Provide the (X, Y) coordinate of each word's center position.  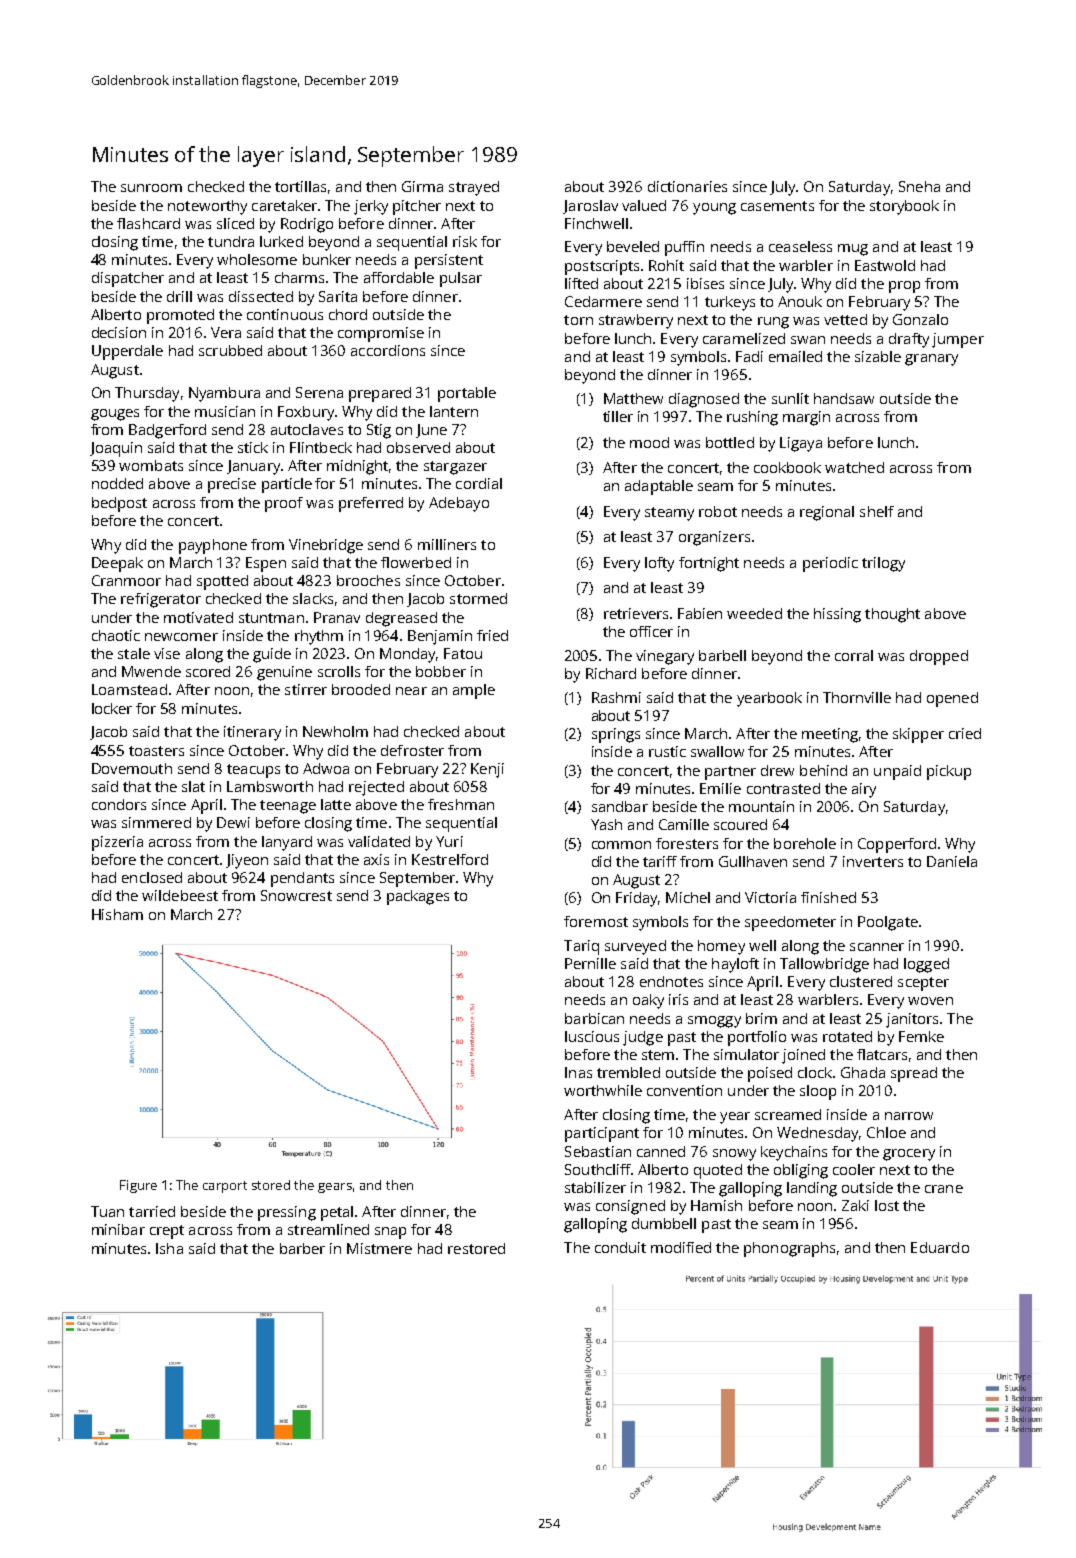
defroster (412, 750)
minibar (118, 1229)
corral (854, 655)
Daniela (952, 861)
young (714, 209)
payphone (213, 546)
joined (803, 1056)
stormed (478, 598)
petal (337, 1213)
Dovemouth (132, 768)
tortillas (300, 186)
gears (335, 1188)
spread (914, 1074)
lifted (581, 283)
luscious (592, 1036)
